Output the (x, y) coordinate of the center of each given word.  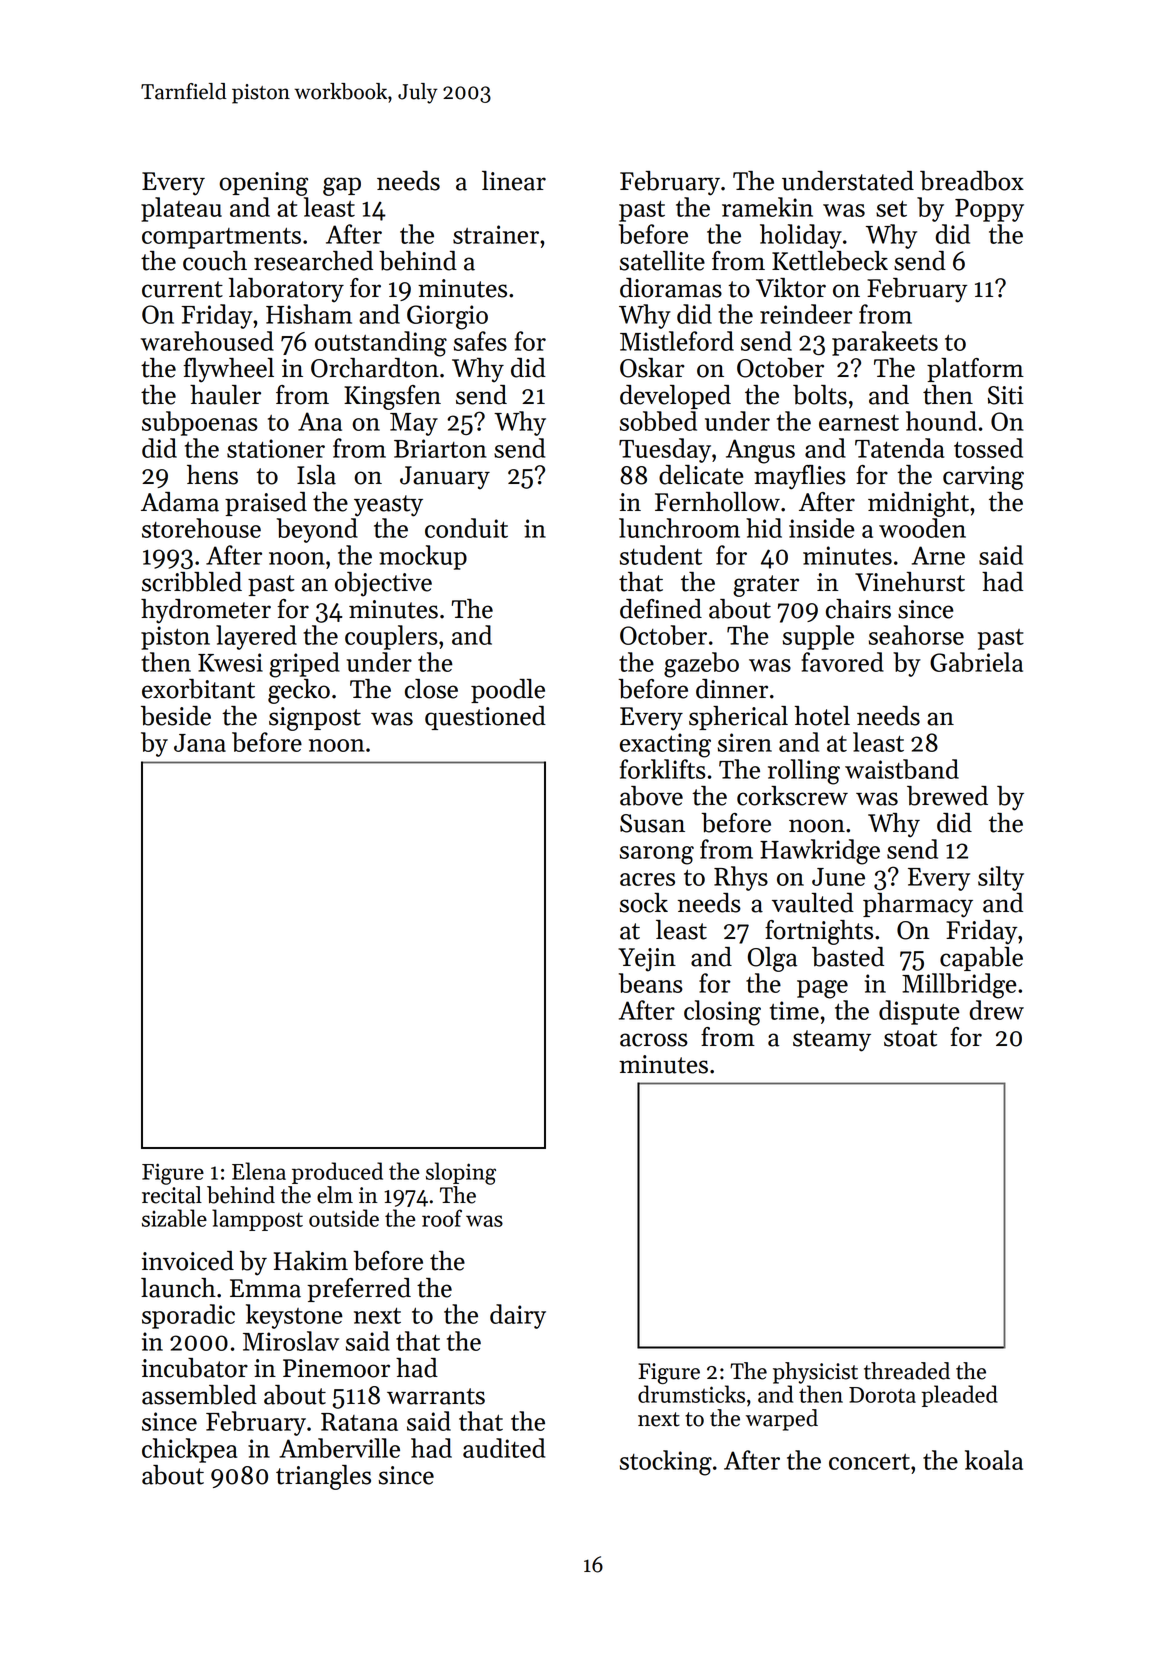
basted (848, 957)
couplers (391, 637)
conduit (466, 528)
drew (997, 1010)
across (654, 1040)
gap (342, 186)
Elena (259, 1171)
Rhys (741, 878)
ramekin (767, 207)
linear (514, 181)
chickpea (189, 1450)
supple (818, 637)
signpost (315, 719)
